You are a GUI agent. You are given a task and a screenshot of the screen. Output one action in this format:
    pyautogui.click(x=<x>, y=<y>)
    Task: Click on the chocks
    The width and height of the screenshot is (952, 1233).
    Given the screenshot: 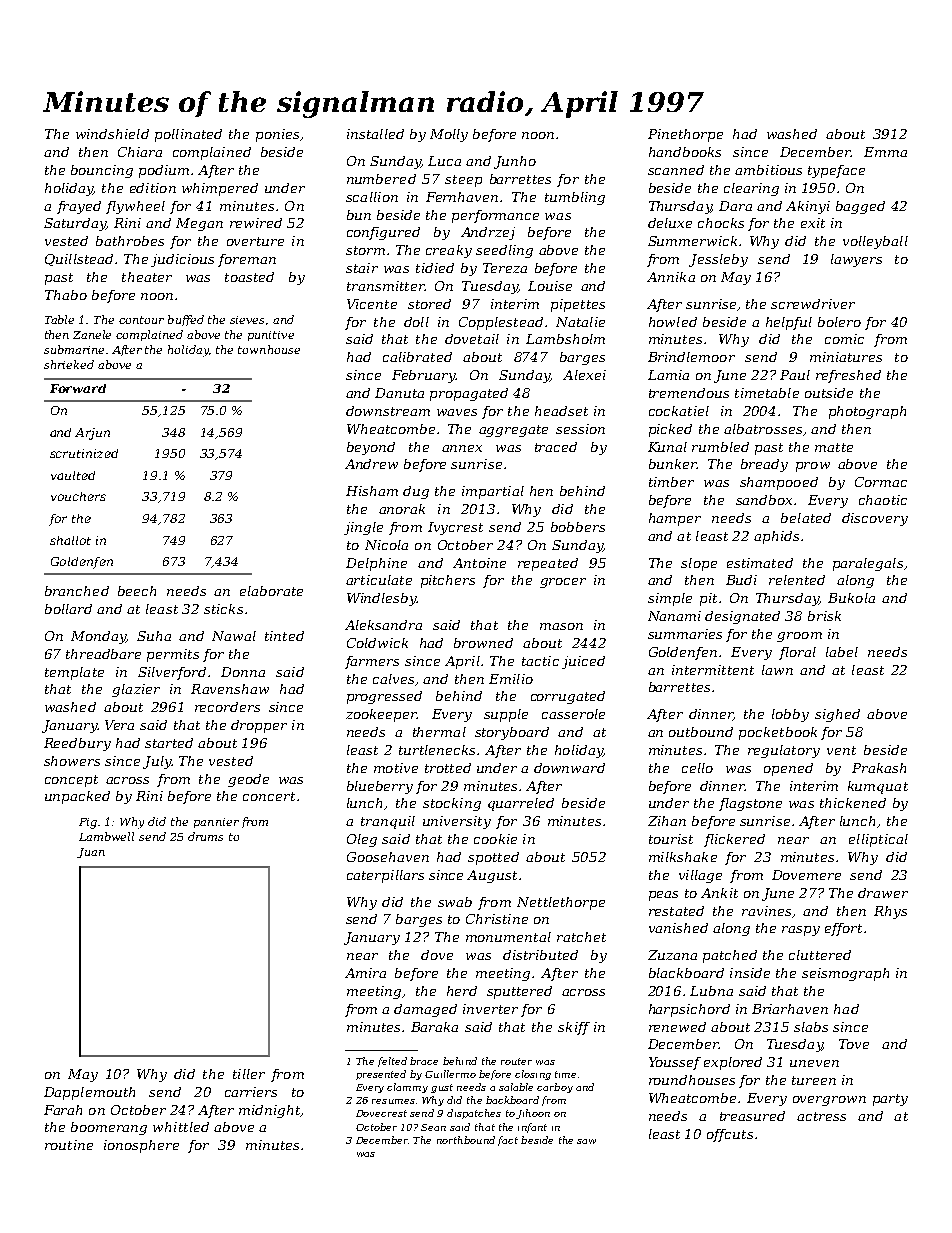 What is the action you would take?
    pyautogui.click(x=721, y=223)
